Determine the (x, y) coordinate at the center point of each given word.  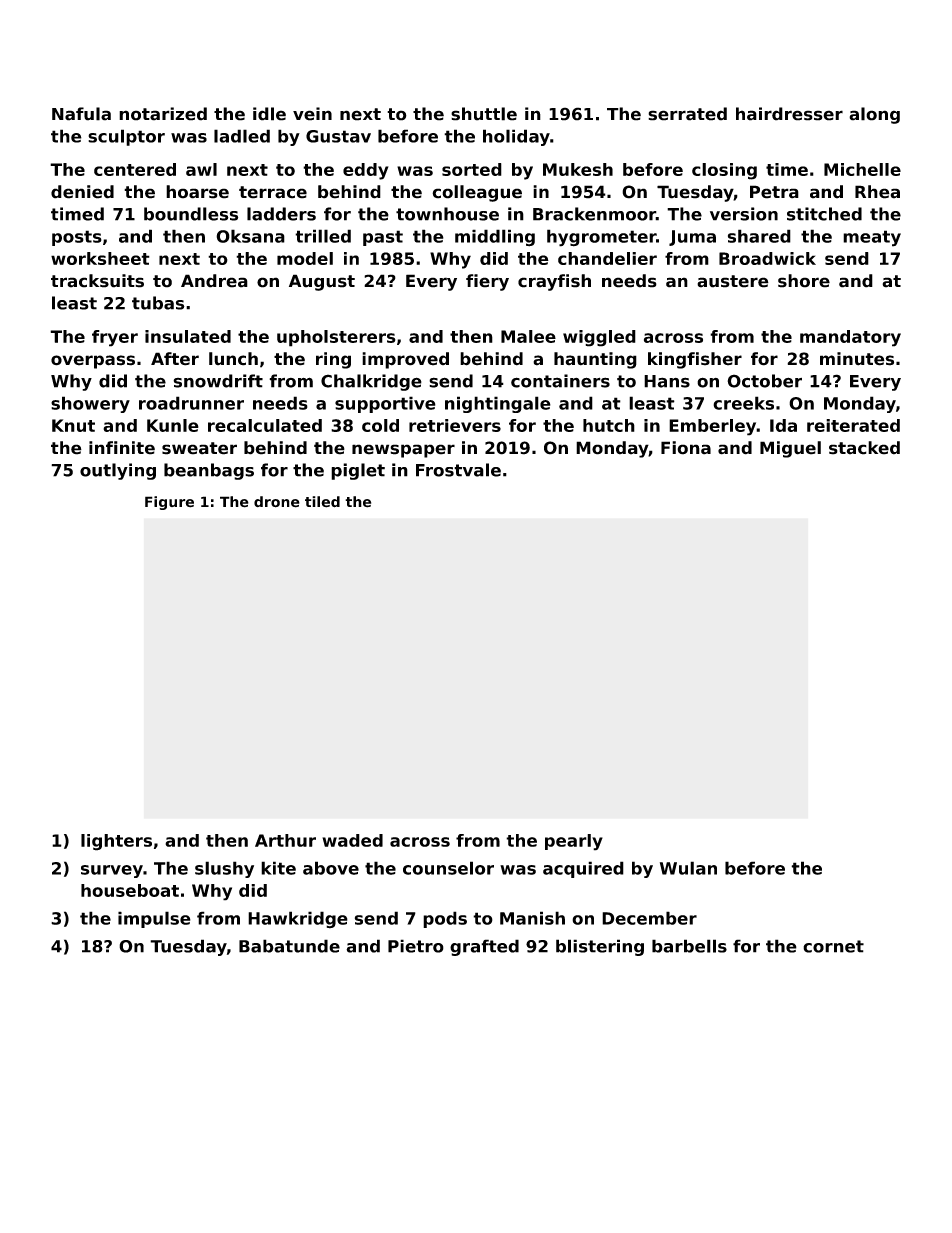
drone (277, 502)
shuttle (484, 114)
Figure (169, 503)
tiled (322, 502)
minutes (857, 359)
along (874, 115)
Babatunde (289, 946)
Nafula (81, 114)
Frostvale (458, 470)
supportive (385, 404)
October (764, 381)
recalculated (265, 425)
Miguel (790, 449)
